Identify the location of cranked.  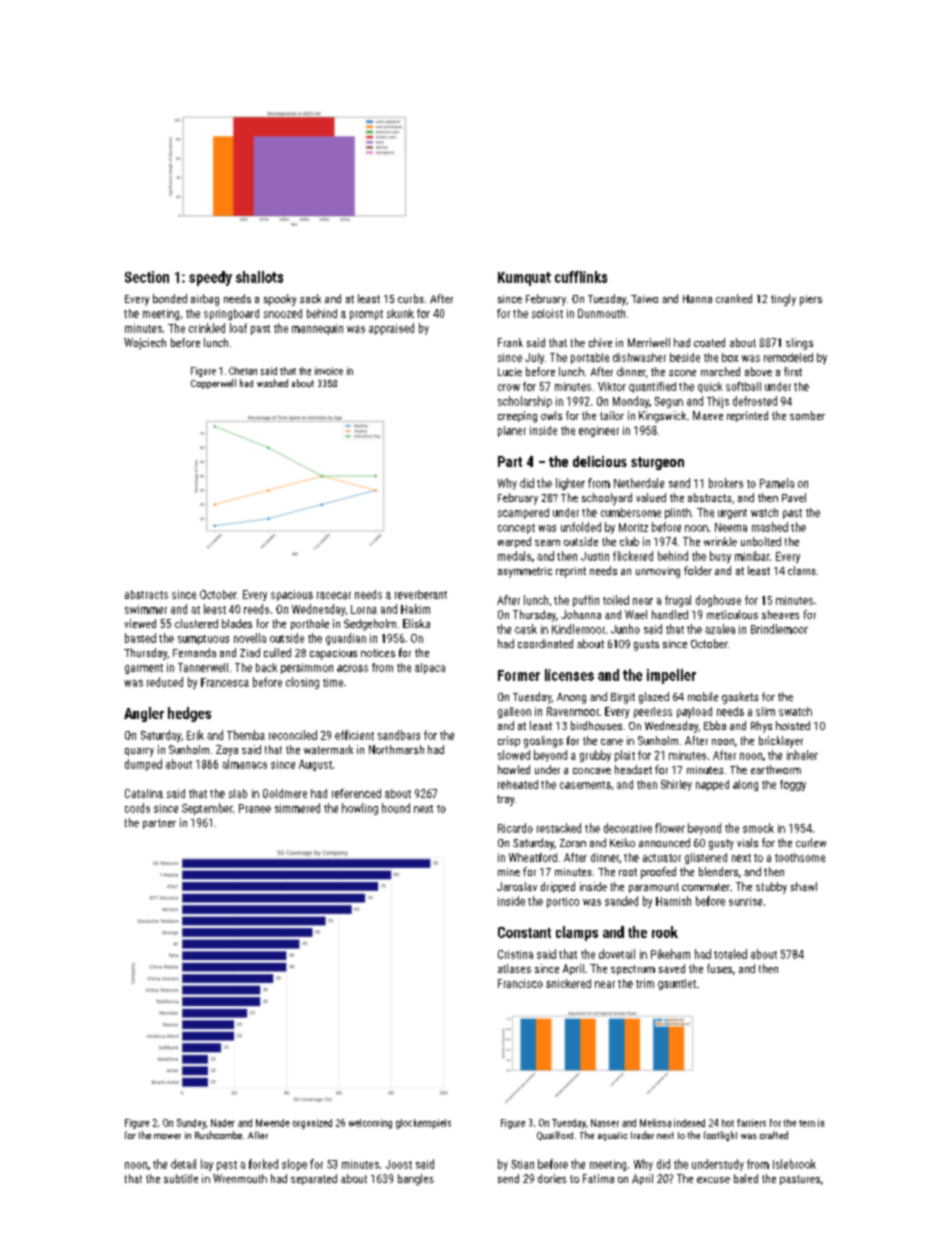
(734, 298).
